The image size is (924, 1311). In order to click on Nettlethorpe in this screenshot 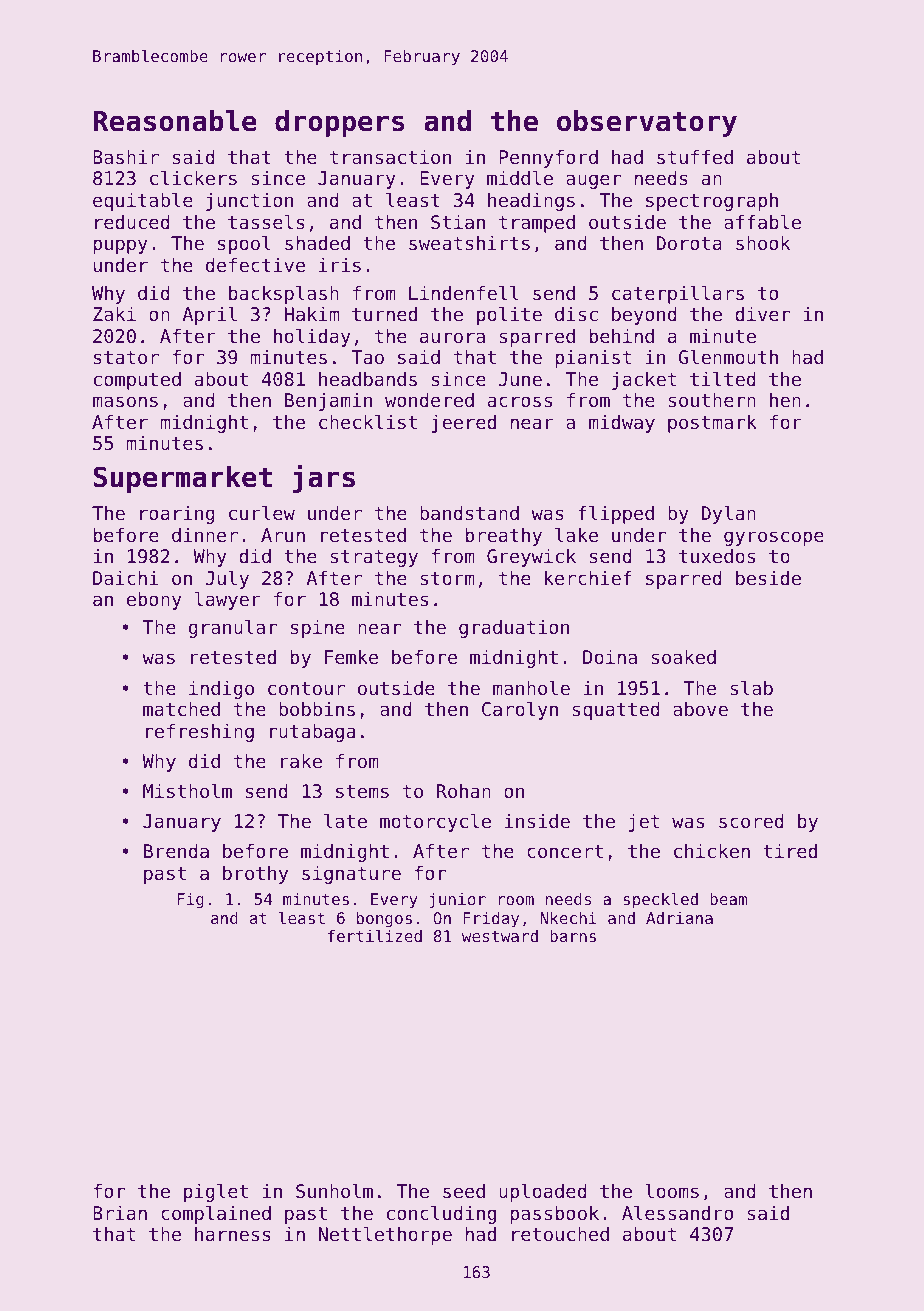, I will do `click(385, 1235)`.
